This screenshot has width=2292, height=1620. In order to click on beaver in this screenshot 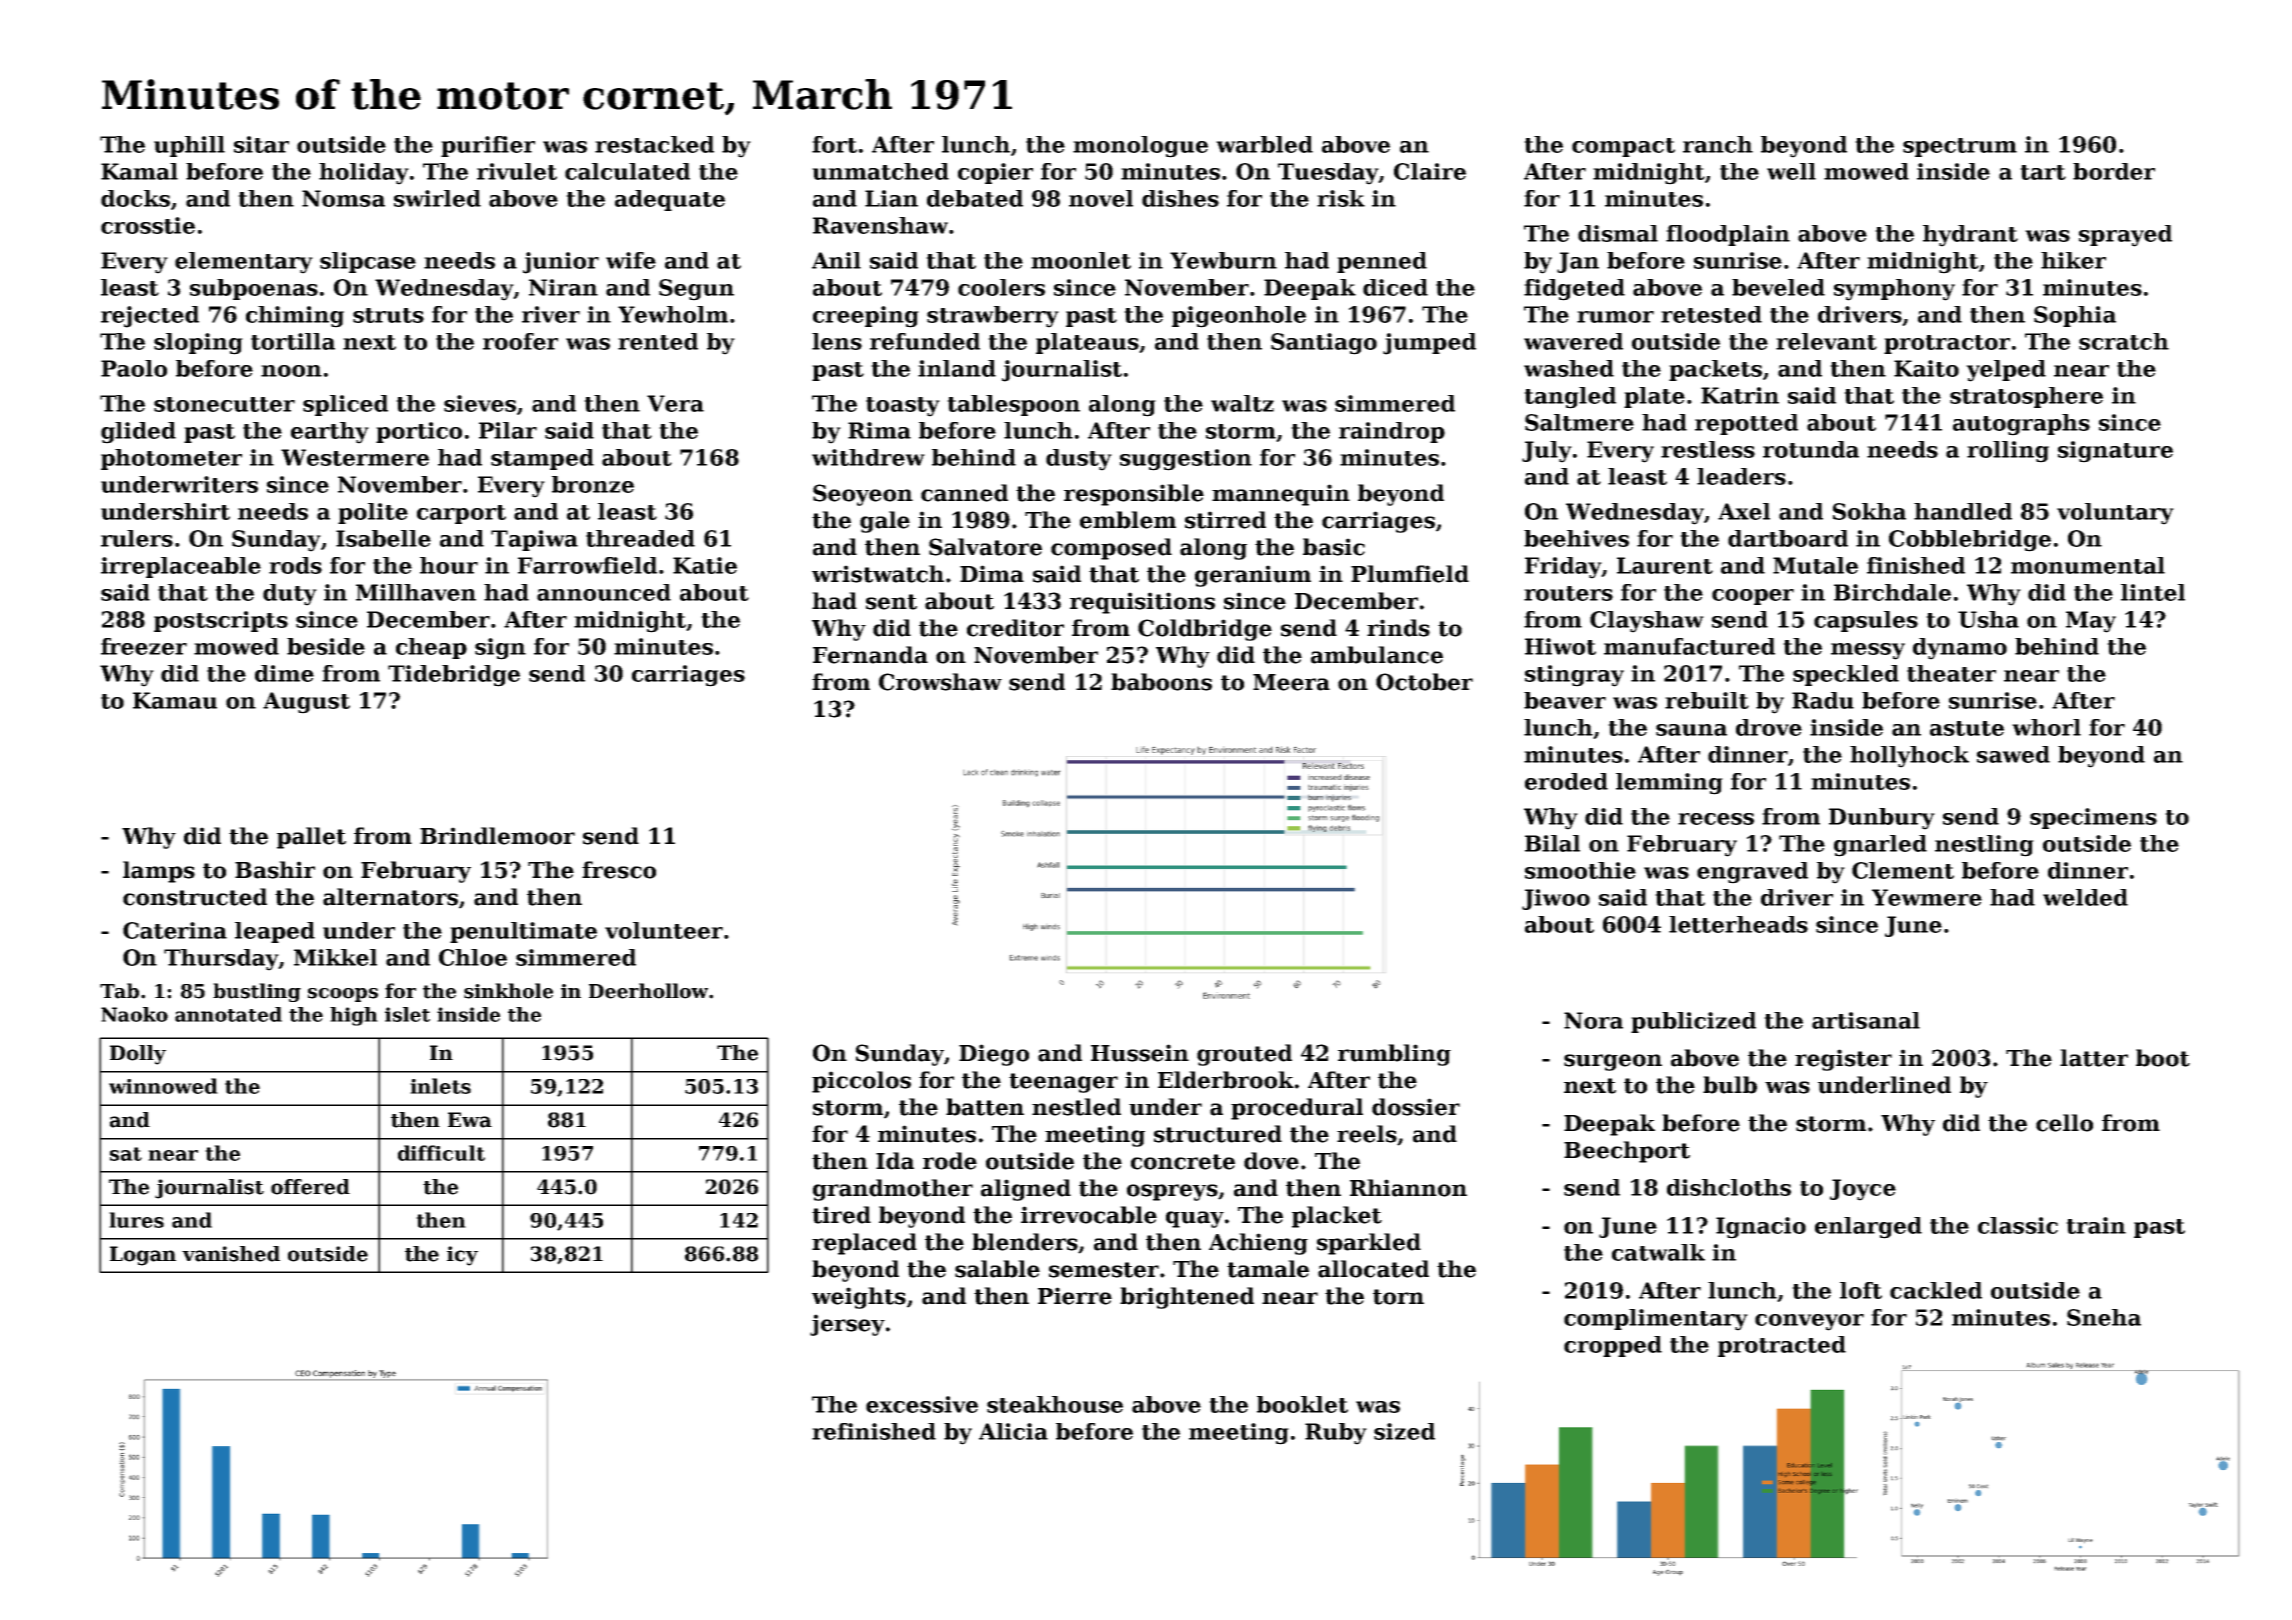, I will do `click(1565, 700)`.
